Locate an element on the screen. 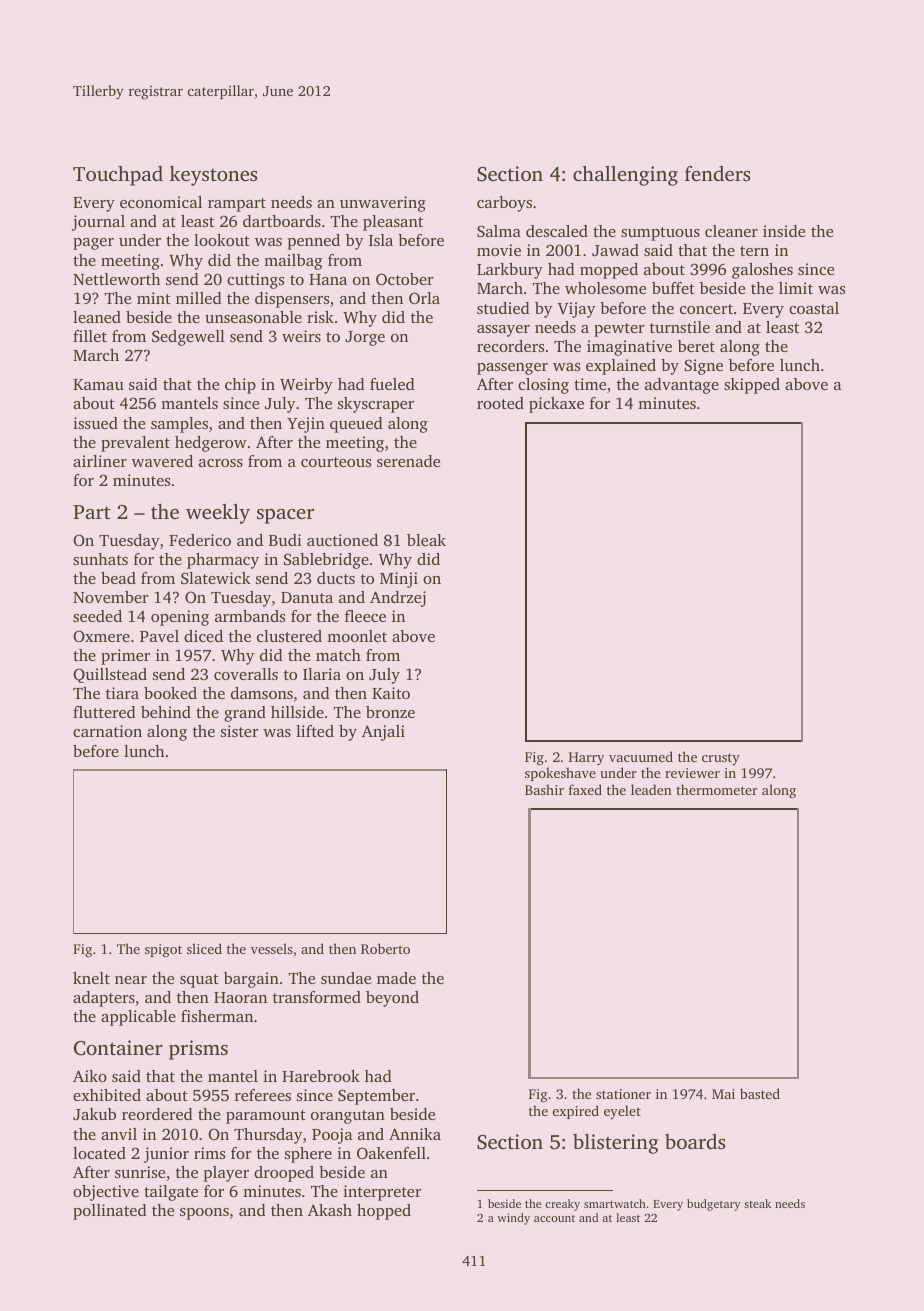 Image resolution: width=924 pixels, height=1311 pixels. economical is located at coordinates (161, 202).
